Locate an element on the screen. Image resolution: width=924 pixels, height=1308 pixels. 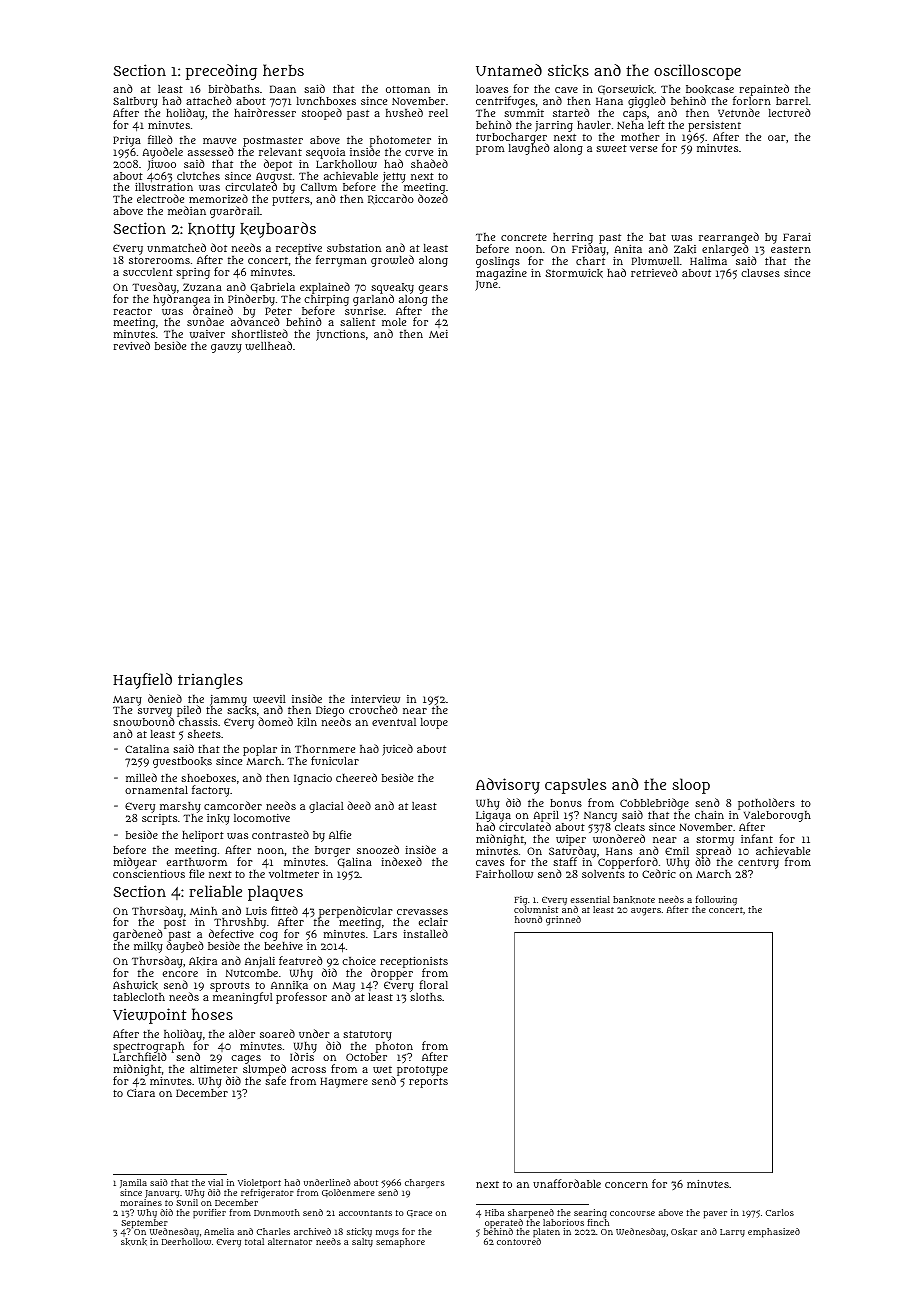
reports is located at coordinates (428, 1083).
